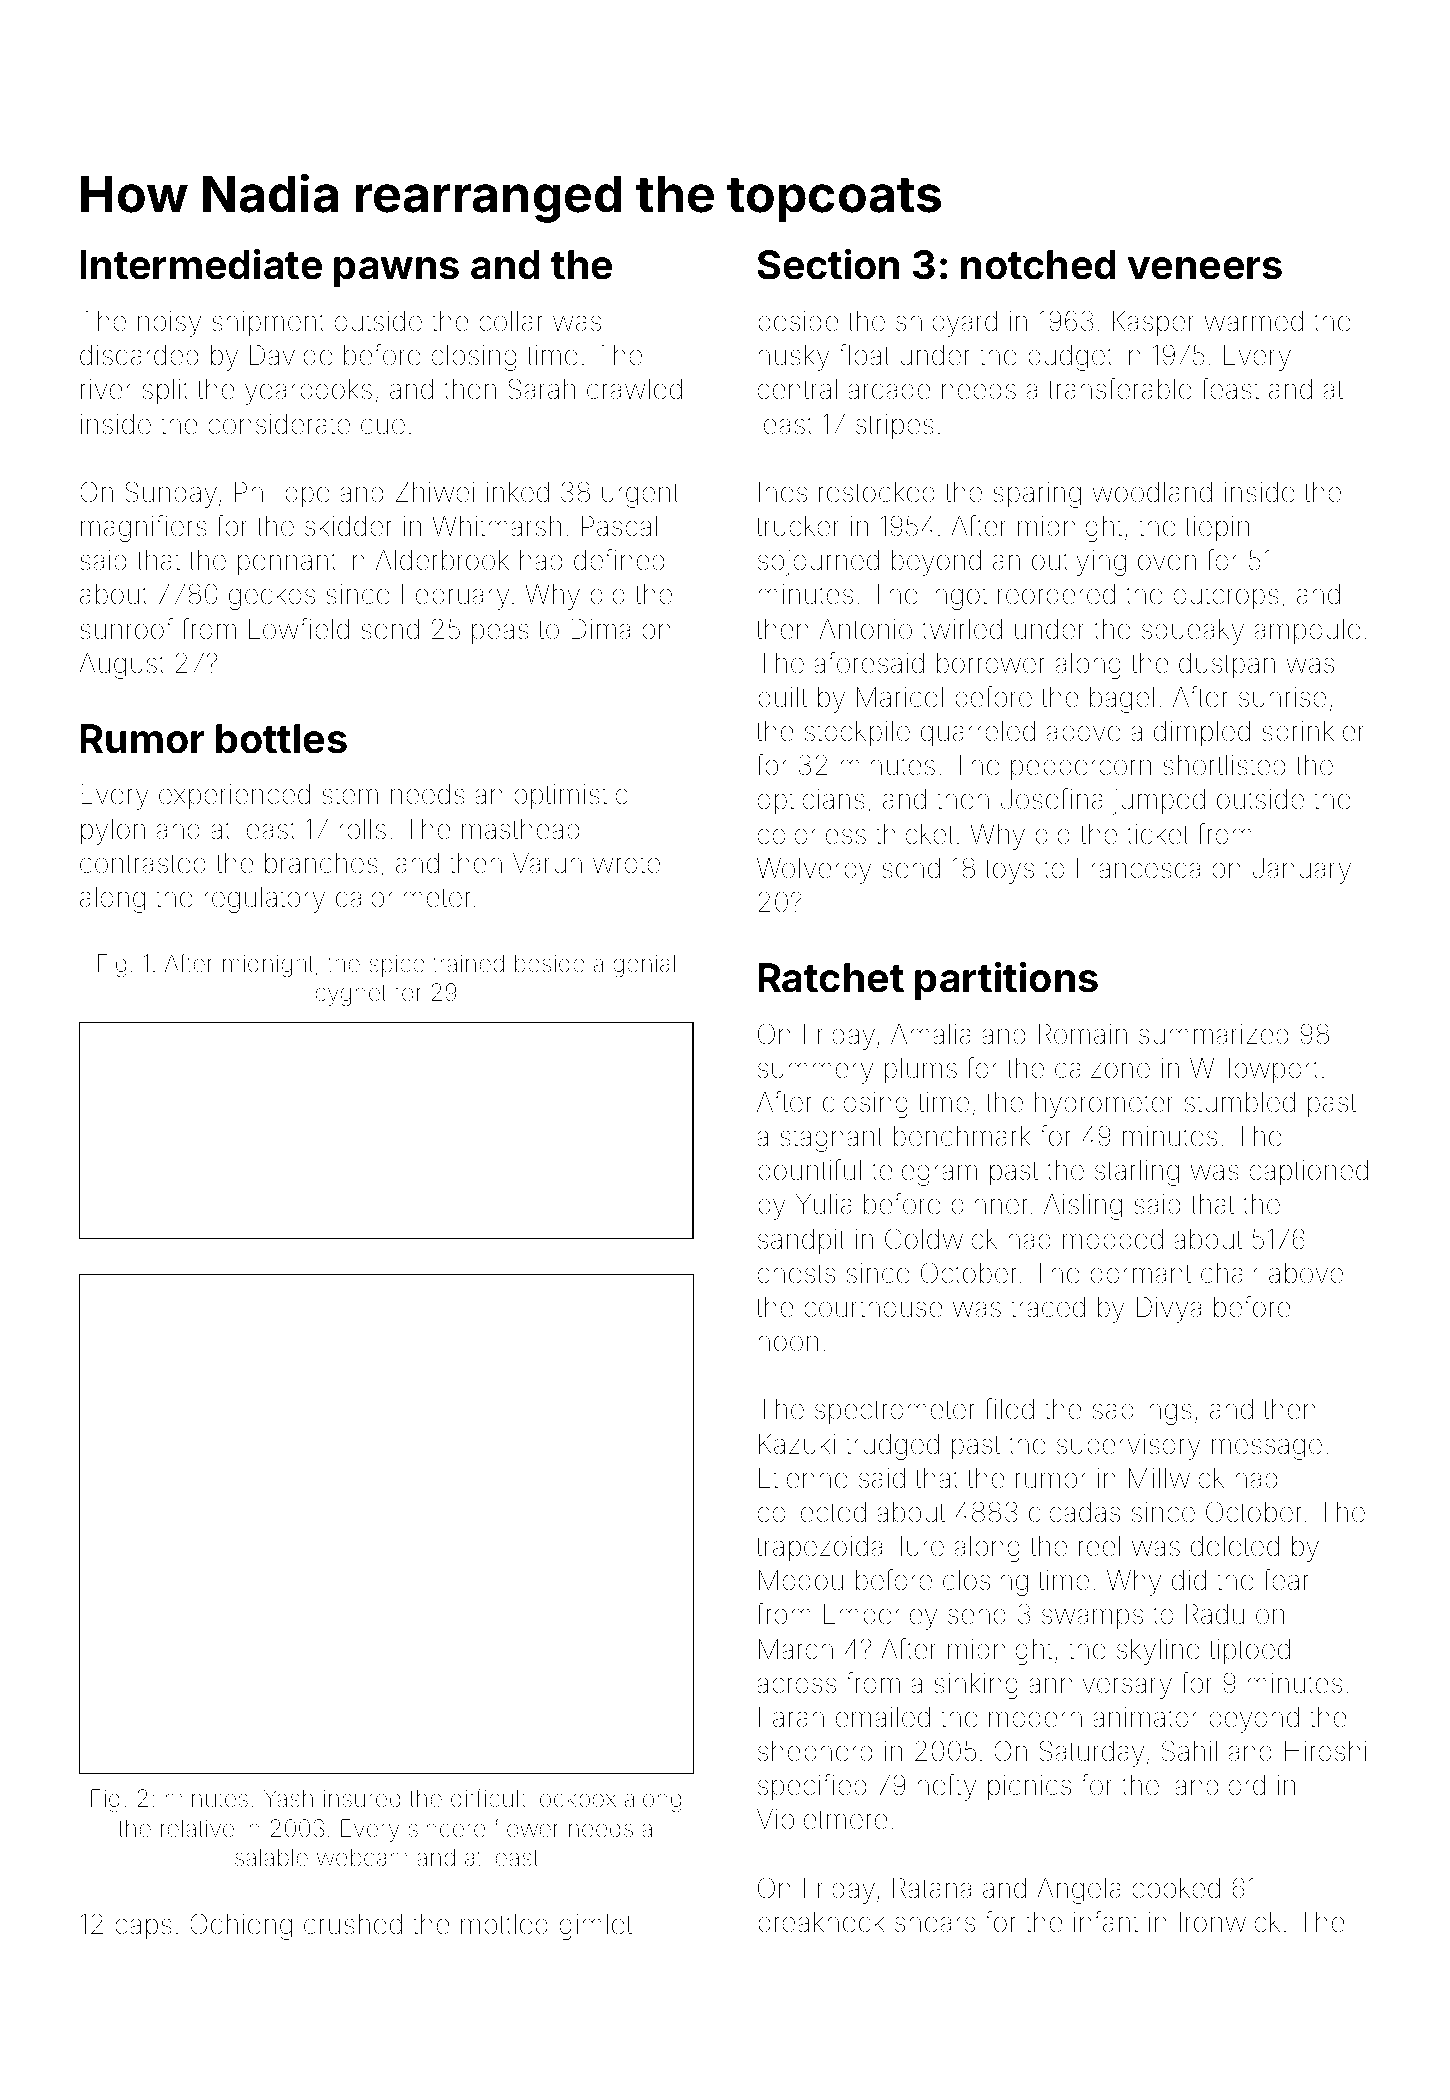 This page has width=1450, height=2100. I want to click on noisy, so click(169, 324).
